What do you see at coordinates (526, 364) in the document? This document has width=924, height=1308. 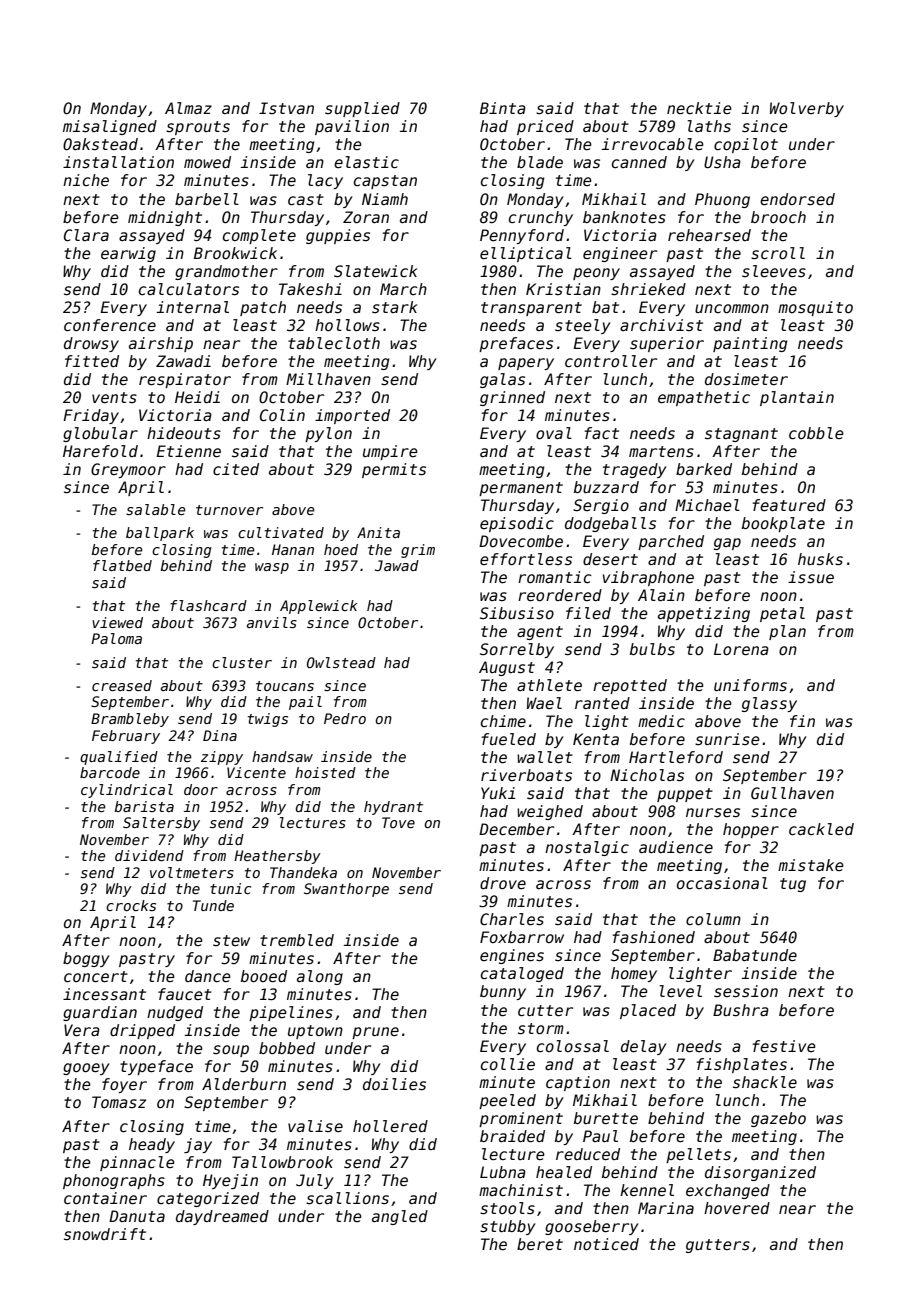 I see `papery` at bounding box center [526, 364].
